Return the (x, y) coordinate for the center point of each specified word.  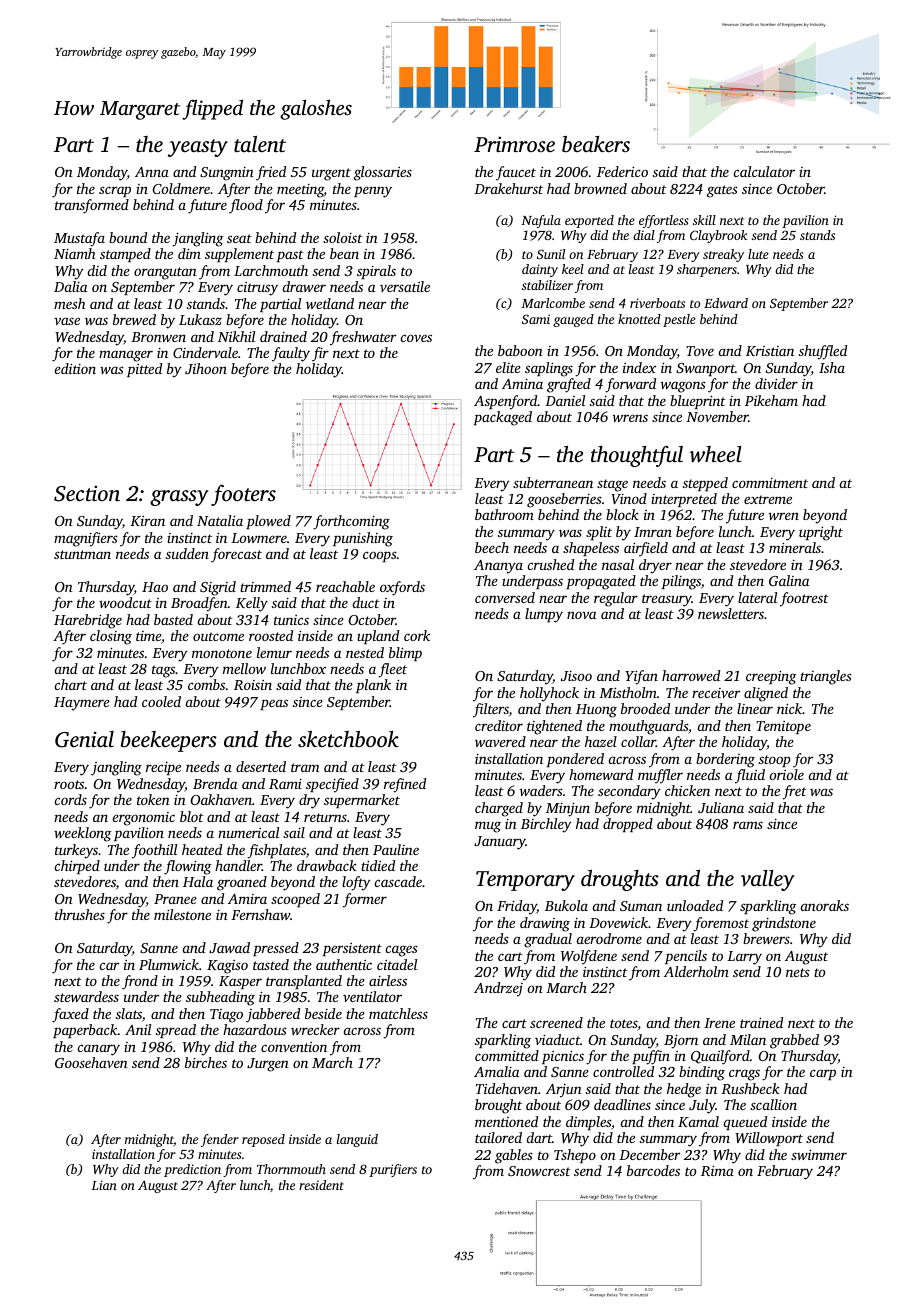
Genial (84, 739)
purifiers (393, 1170)
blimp (405, 654)
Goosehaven (91, 1062)
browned (600, 188)
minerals (795, 547)
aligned (766, 694)
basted (173, 619)
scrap (115, 191)
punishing (363, 539)
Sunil (551, 254)
